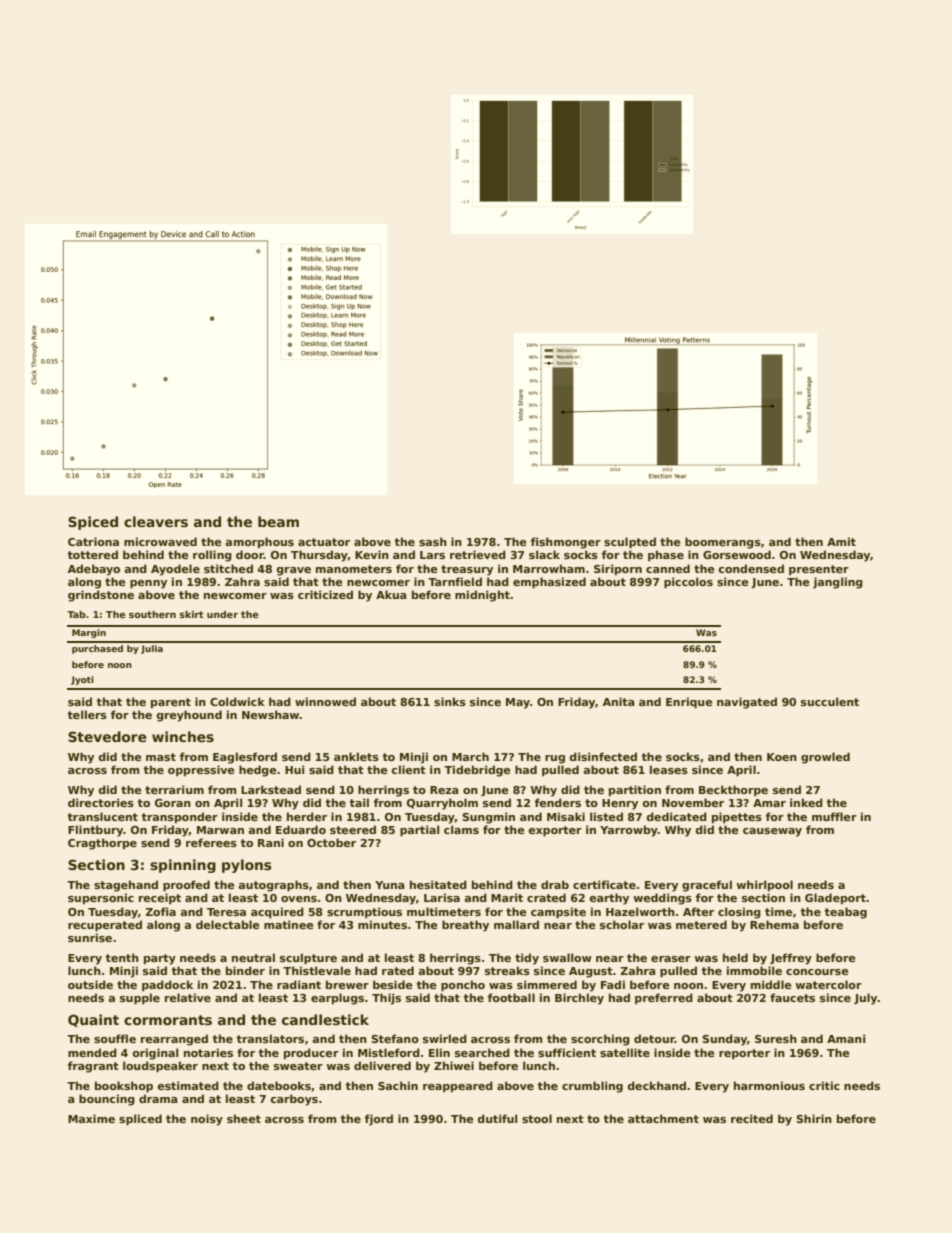 This document has height=1233, width=952. I want to click on succulent, so click(830, 701).
